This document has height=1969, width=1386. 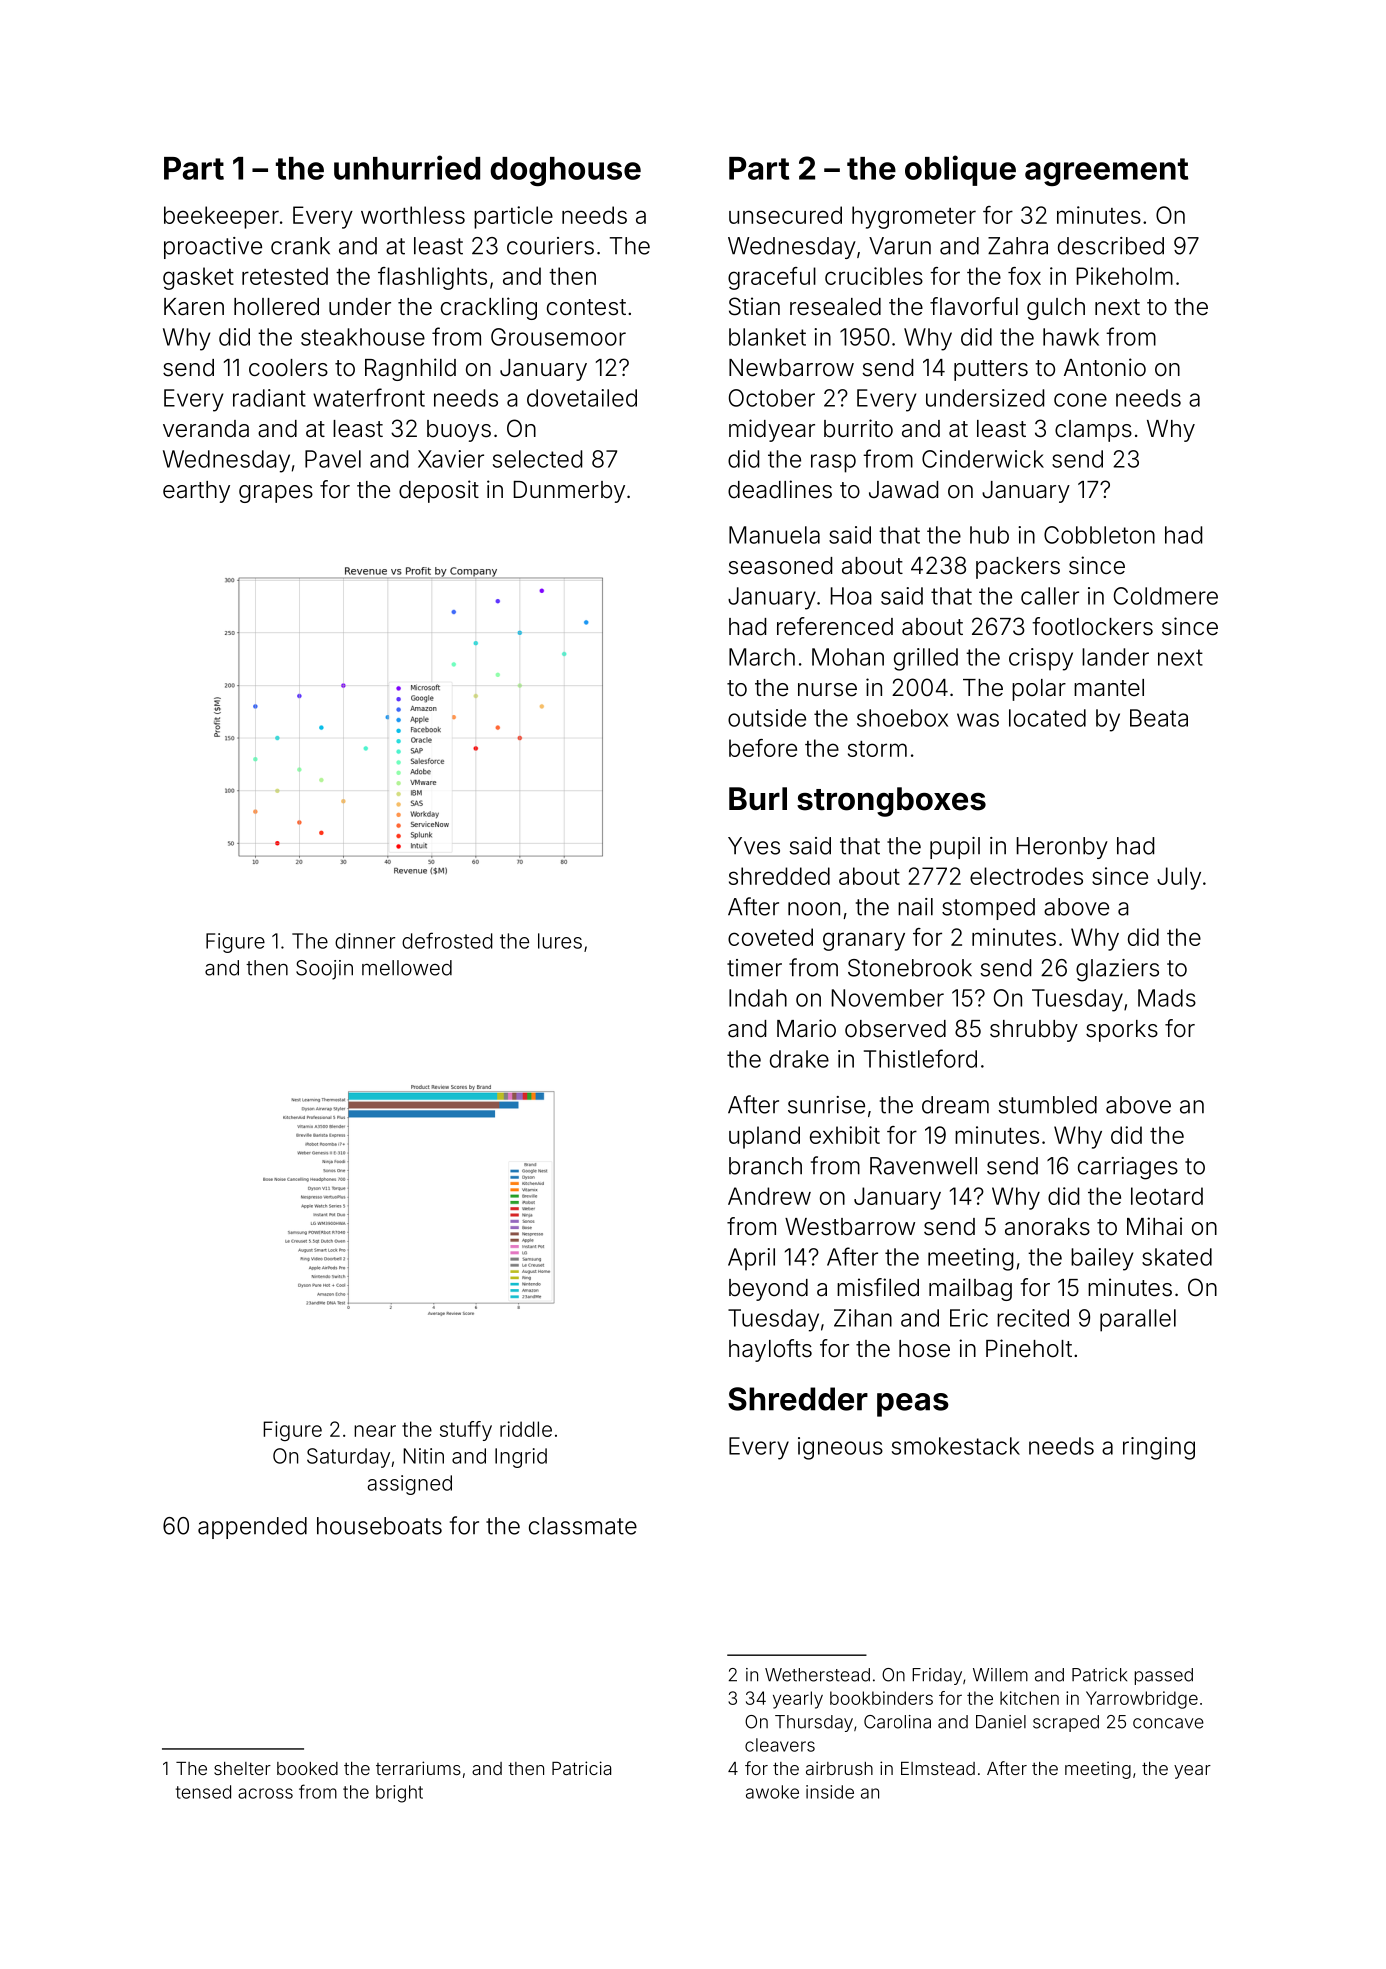 I want to click on shrubby, so click(x=1034, y=1031).
